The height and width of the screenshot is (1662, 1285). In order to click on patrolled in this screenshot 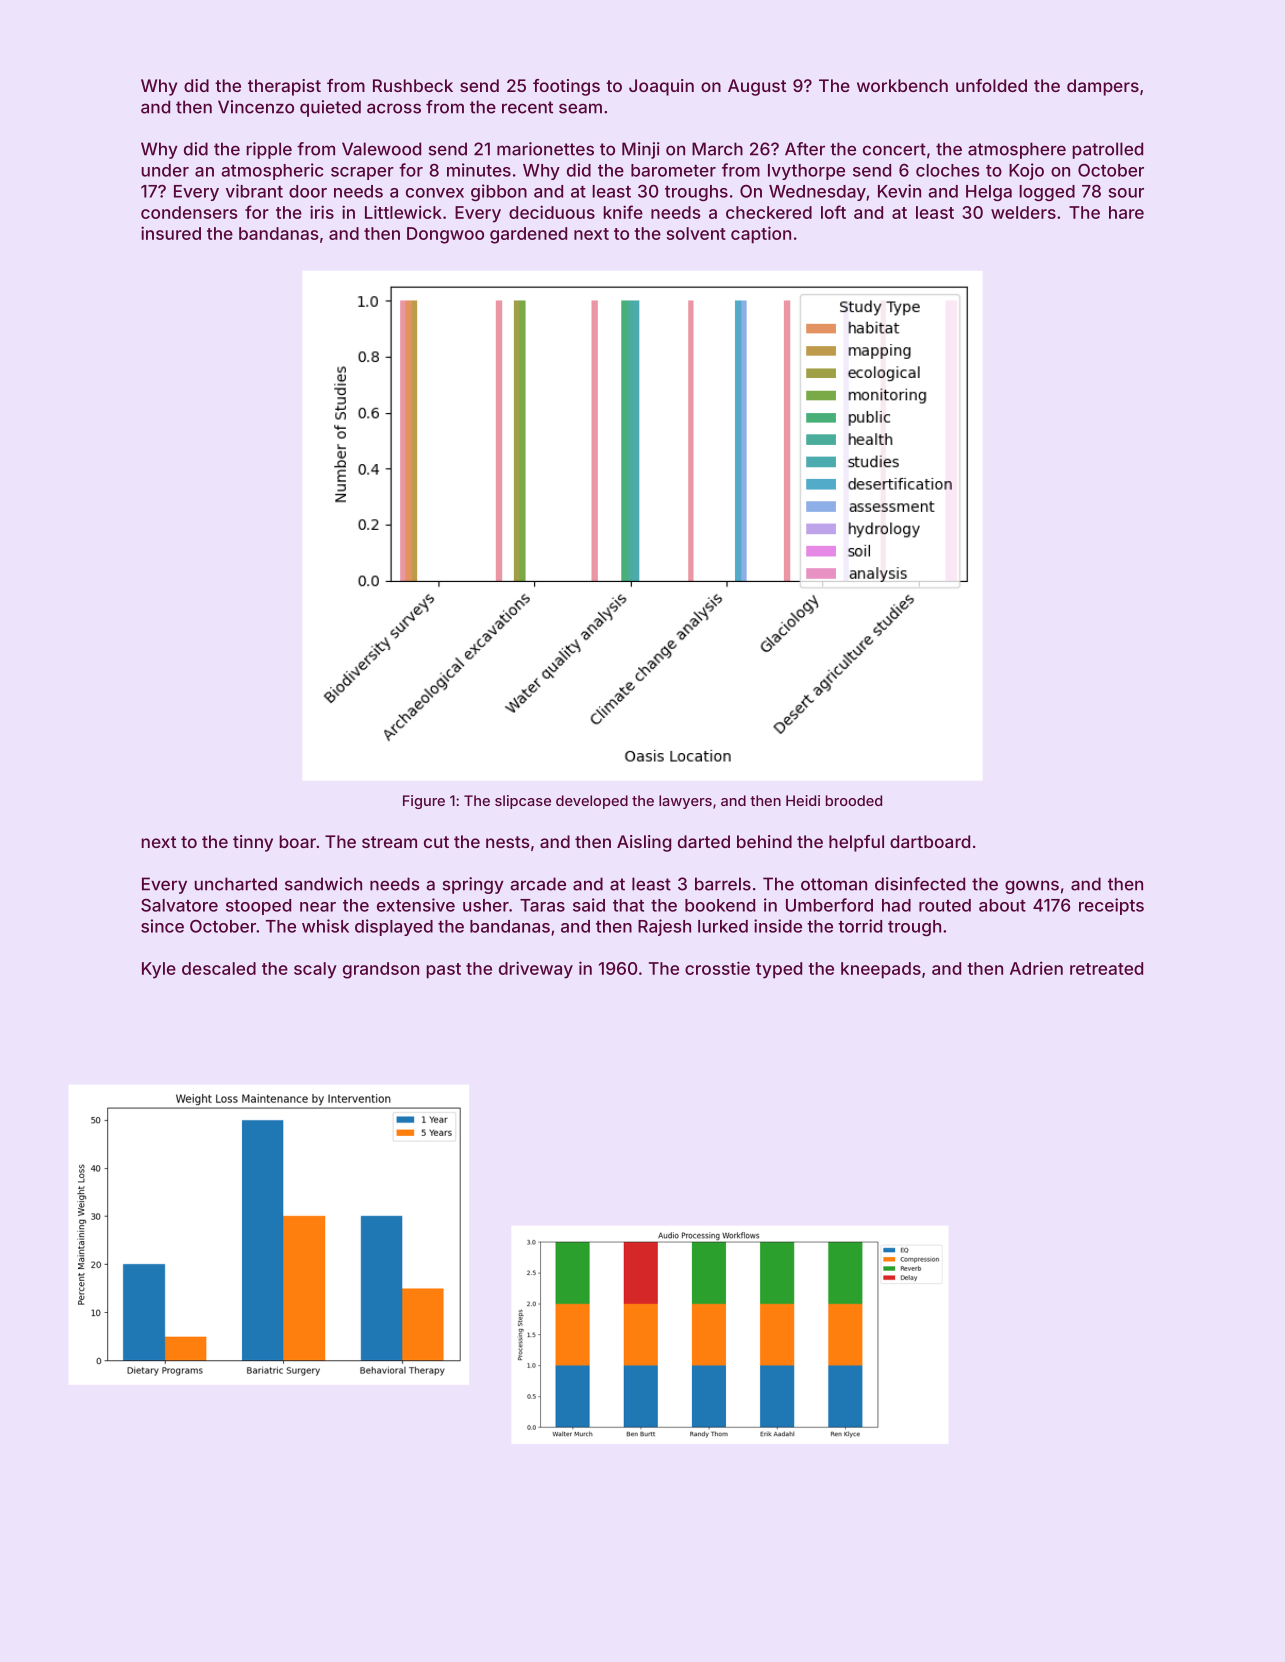, I will do `click(1107, 150)`.
